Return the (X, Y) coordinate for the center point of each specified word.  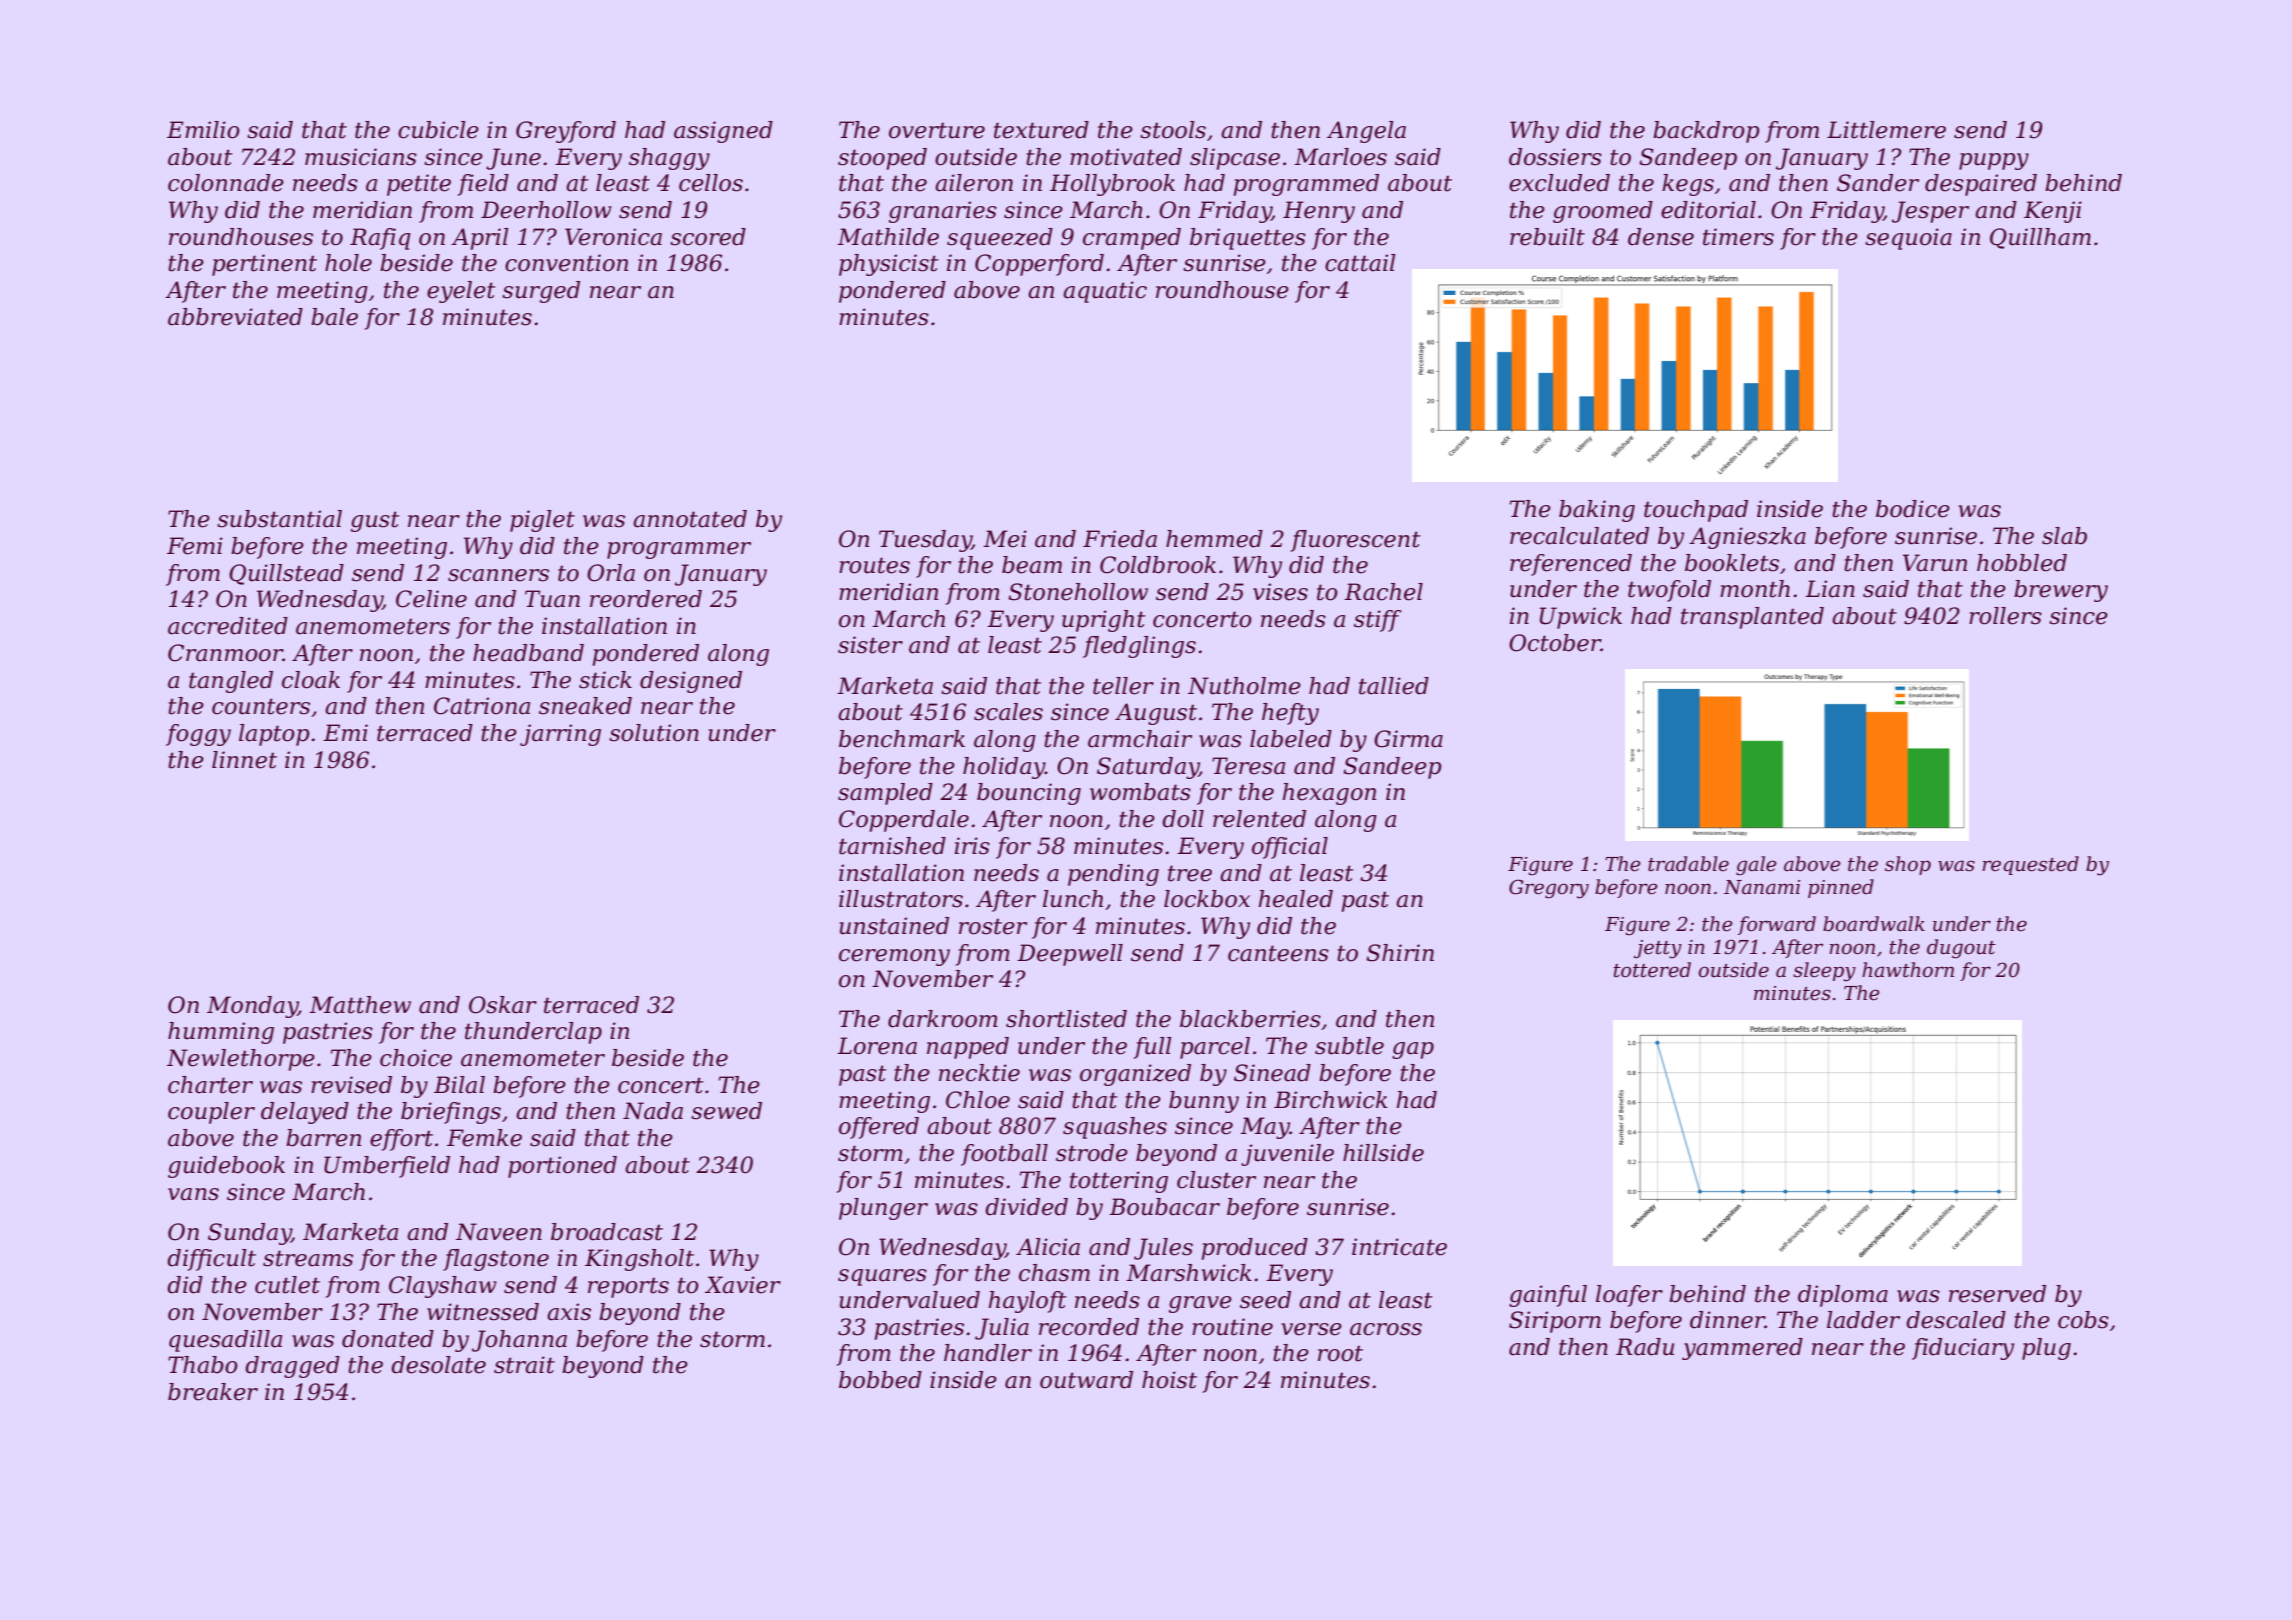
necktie (979, 1073)
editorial (1708, 210)
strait (524, 1365)
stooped (882, 159)
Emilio (203, 130)
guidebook (226, 1167)
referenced (1571, 565)
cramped (1132, 239)
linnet (244, 760)
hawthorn (1908, 970)
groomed (1603, 212)
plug (2046, 1349)
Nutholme (1244, 686)
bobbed (880, 1380)
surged (541, 292)
